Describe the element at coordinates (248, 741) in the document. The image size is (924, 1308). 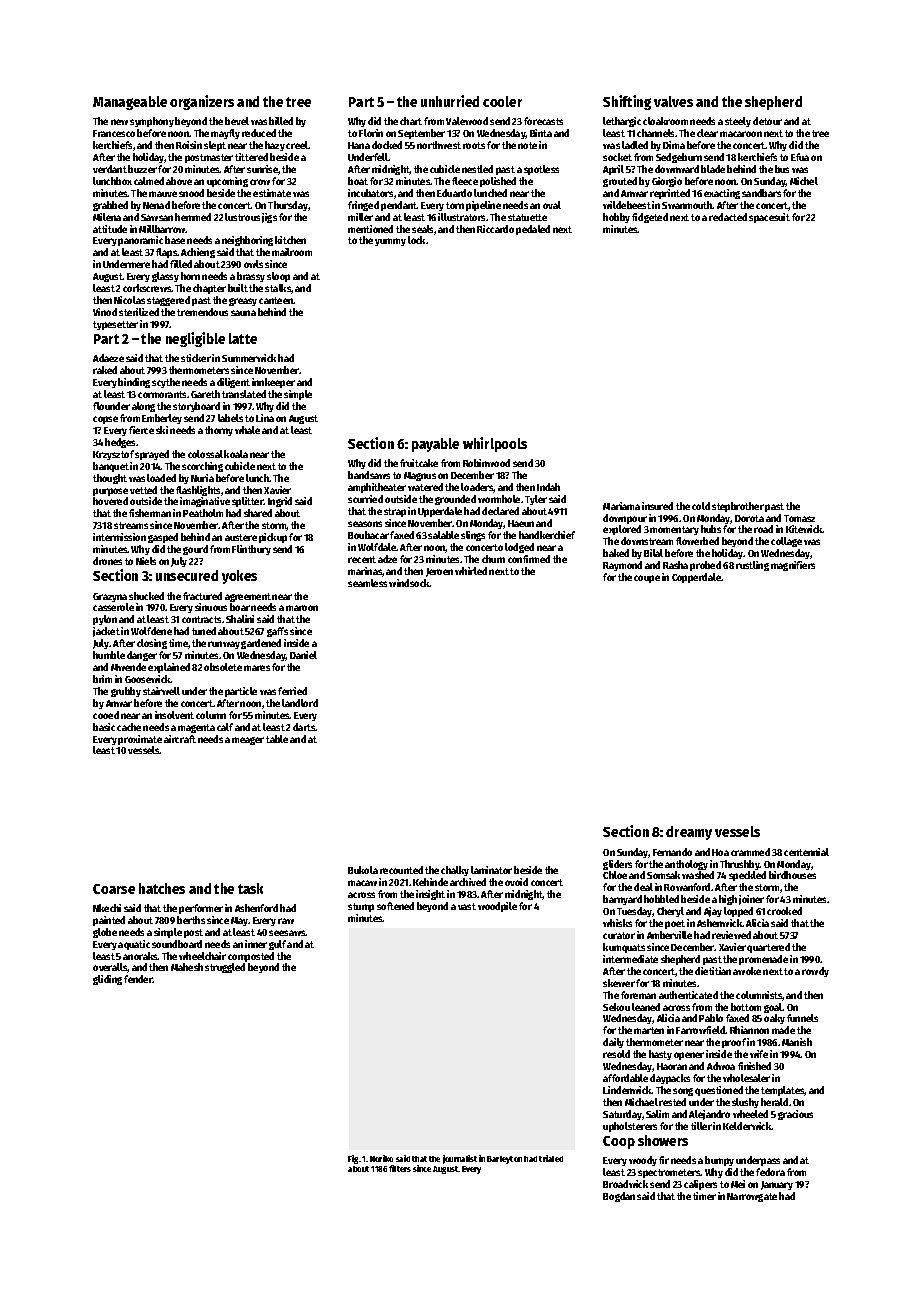
I see `meager` at that location.
